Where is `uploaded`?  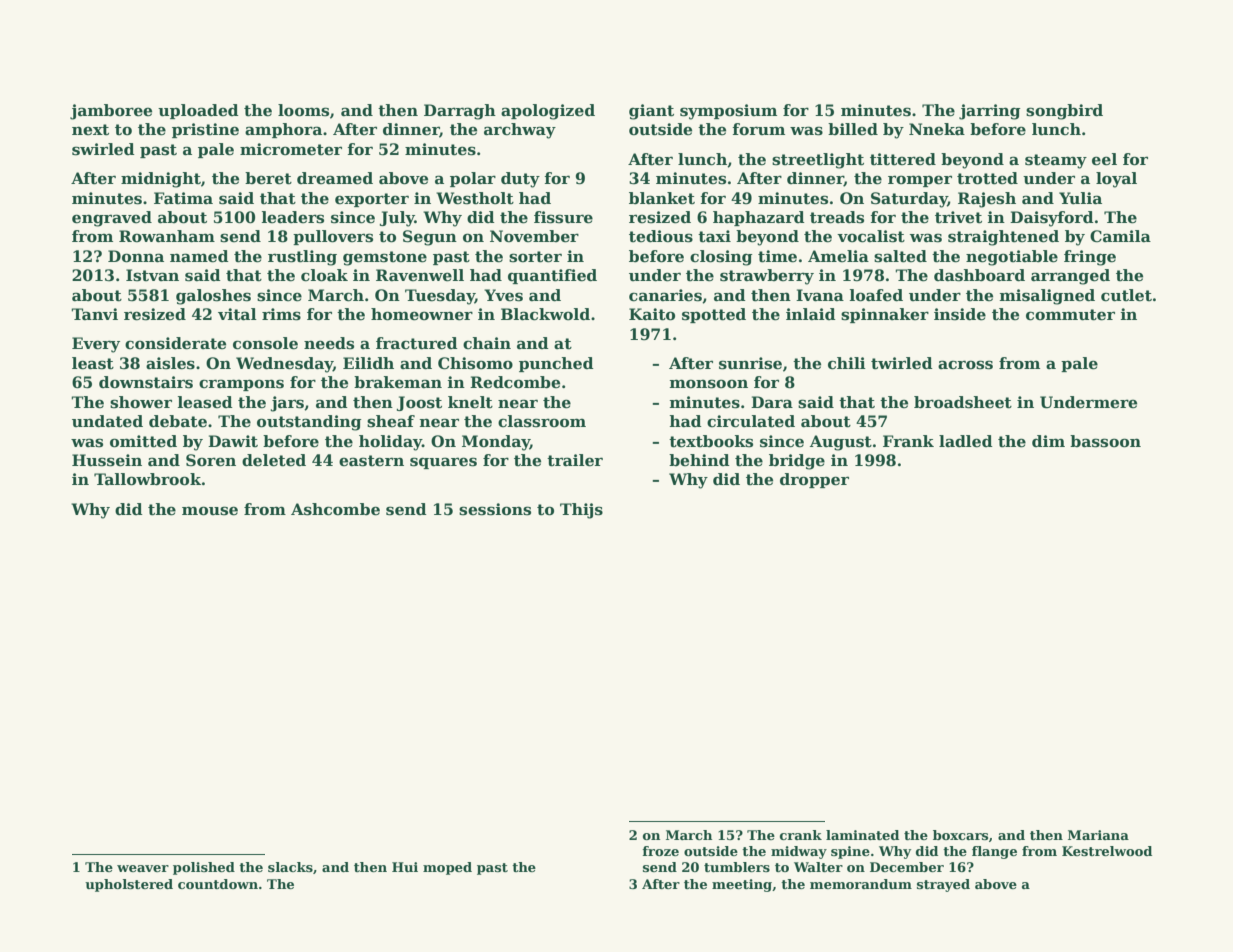 uploaded is located at coordinates (198, 111).
